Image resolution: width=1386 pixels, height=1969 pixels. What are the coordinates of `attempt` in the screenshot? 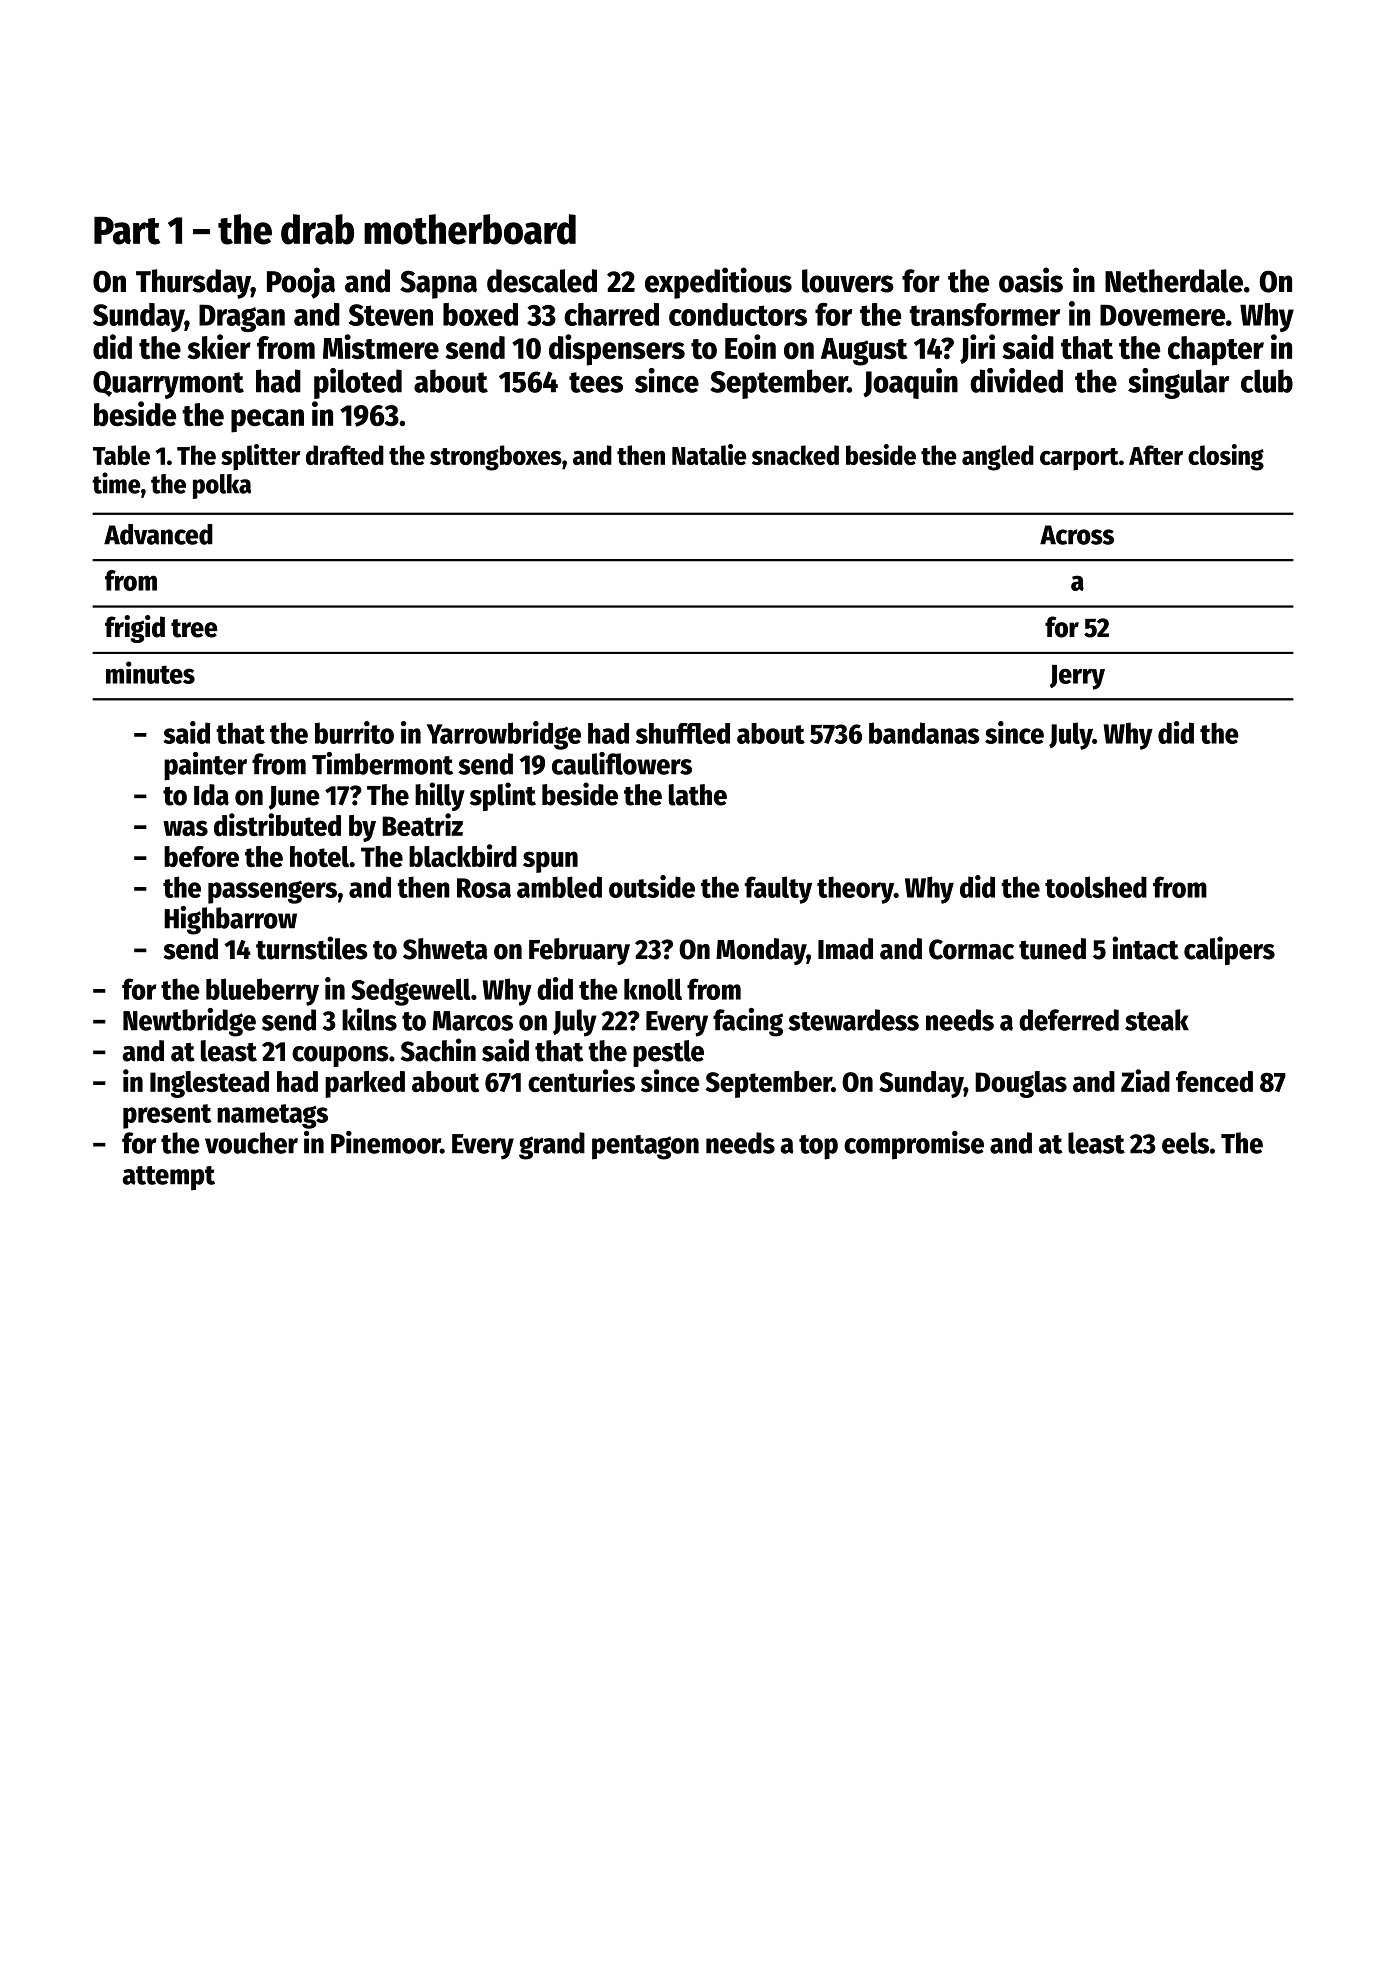 It's located at (168, 1178).
